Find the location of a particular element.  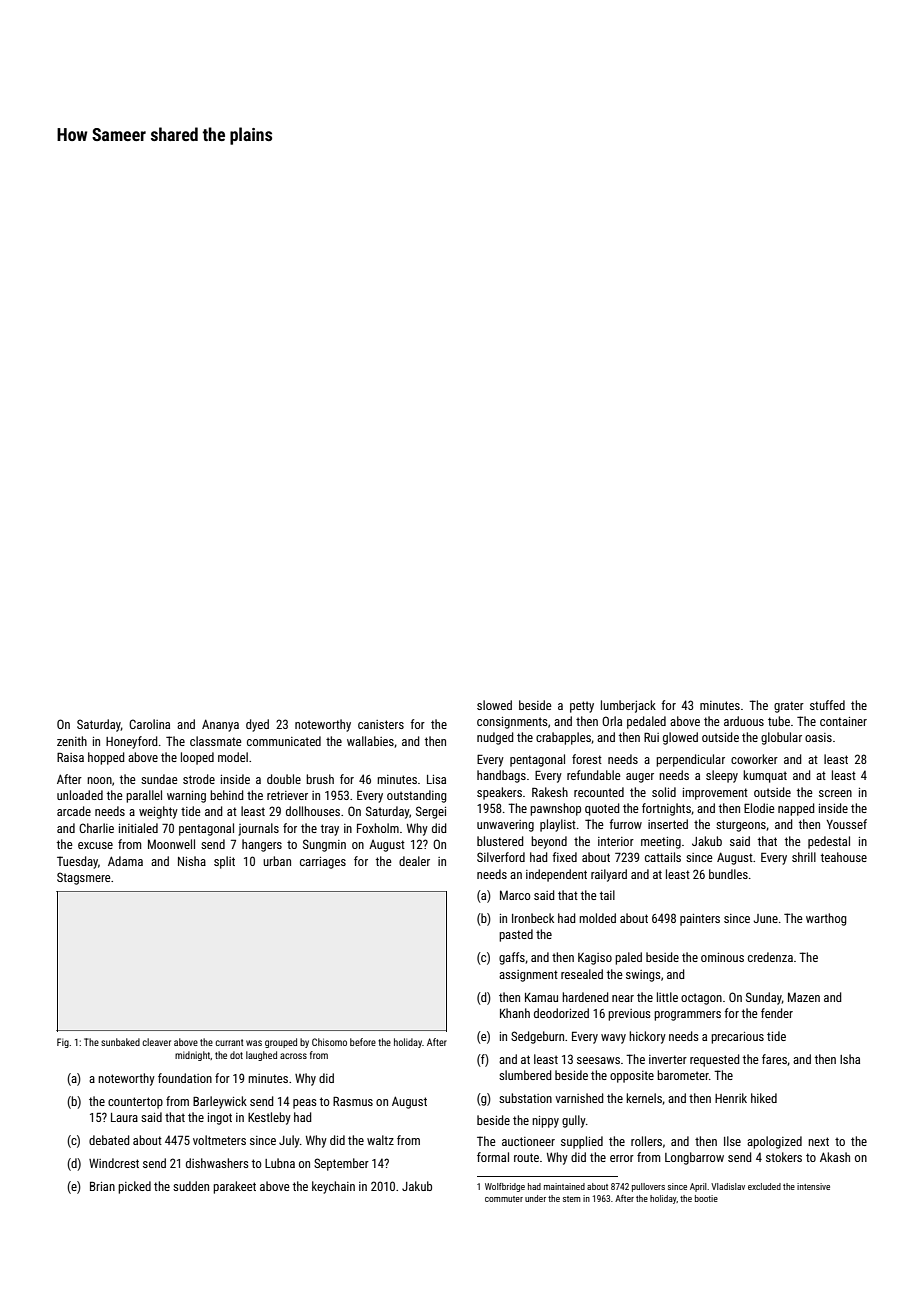

pawnshop is located at coordinates (555, 809).
